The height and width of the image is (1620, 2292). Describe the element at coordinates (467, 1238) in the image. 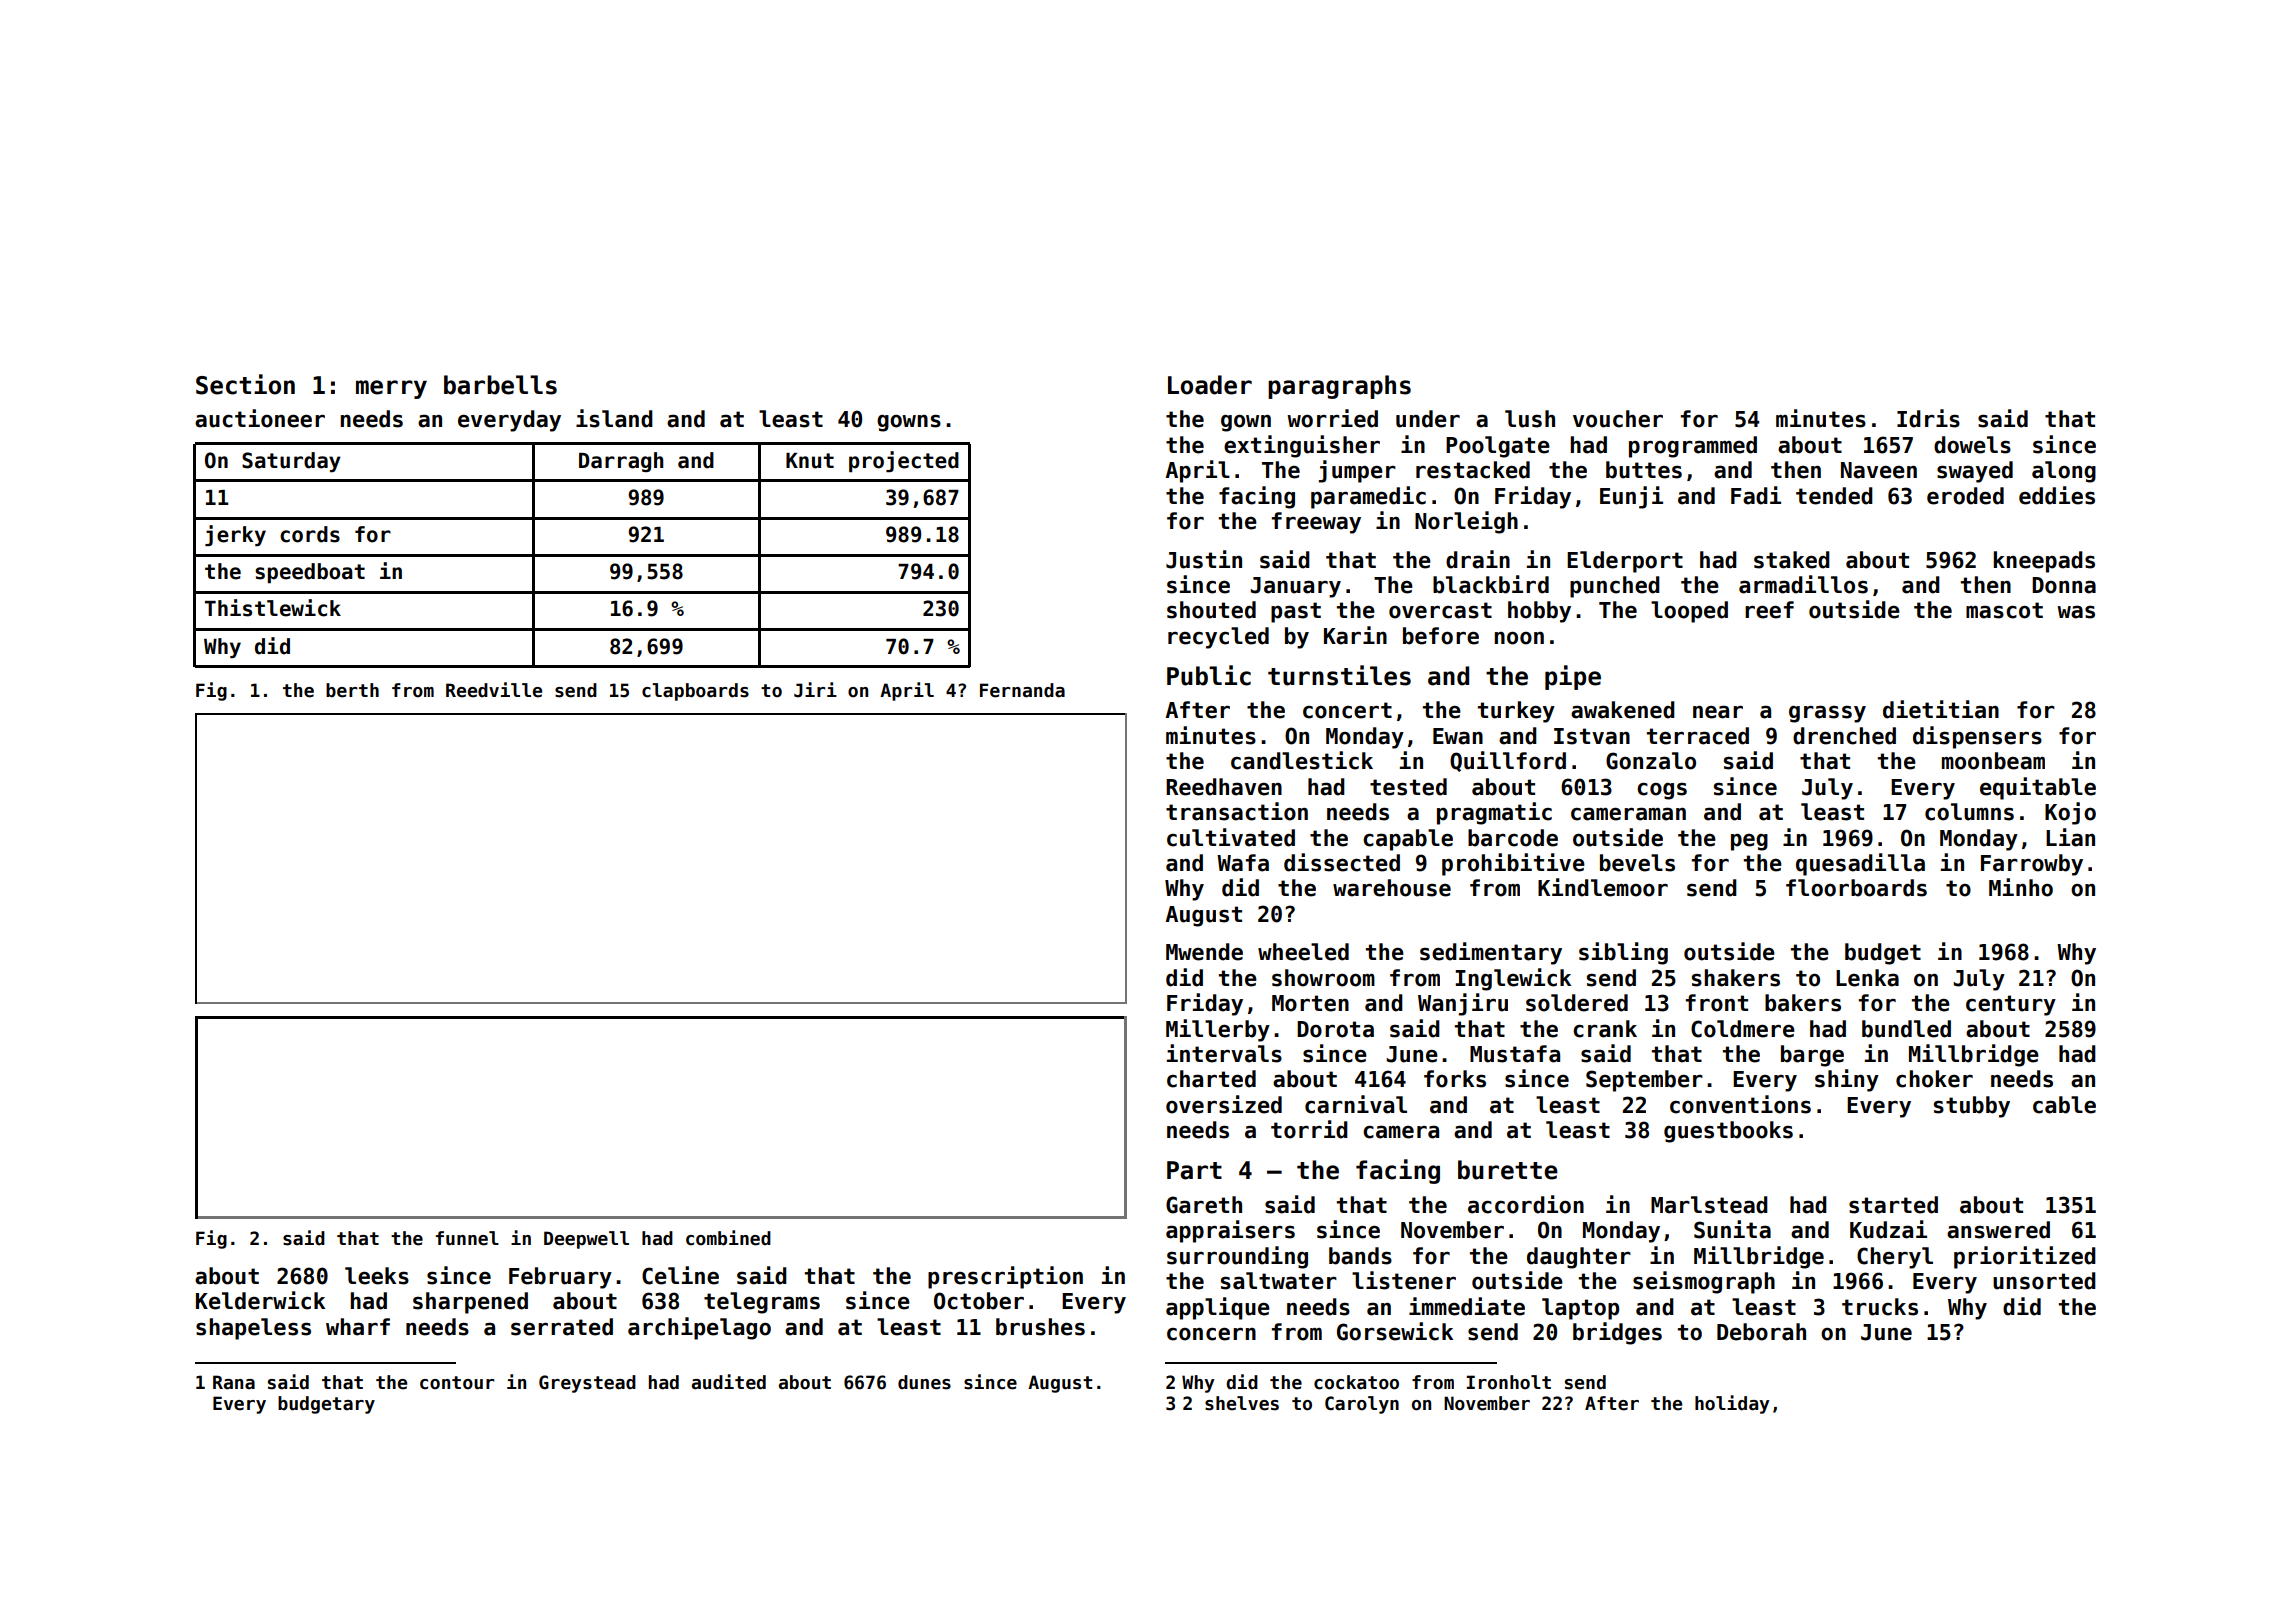

I see `funnel` at that location.
